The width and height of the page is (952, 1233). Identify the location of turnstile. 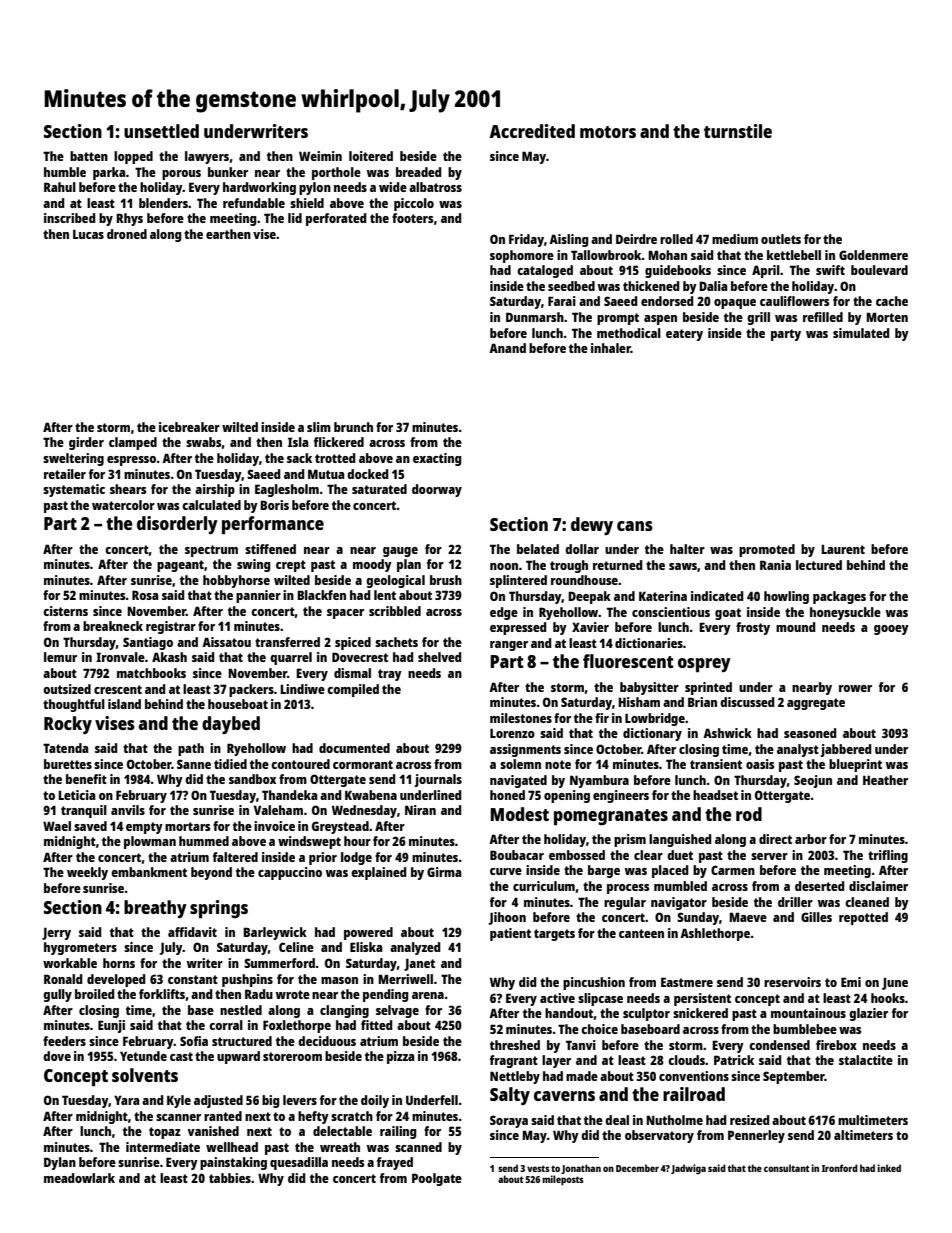
(738, 131).
